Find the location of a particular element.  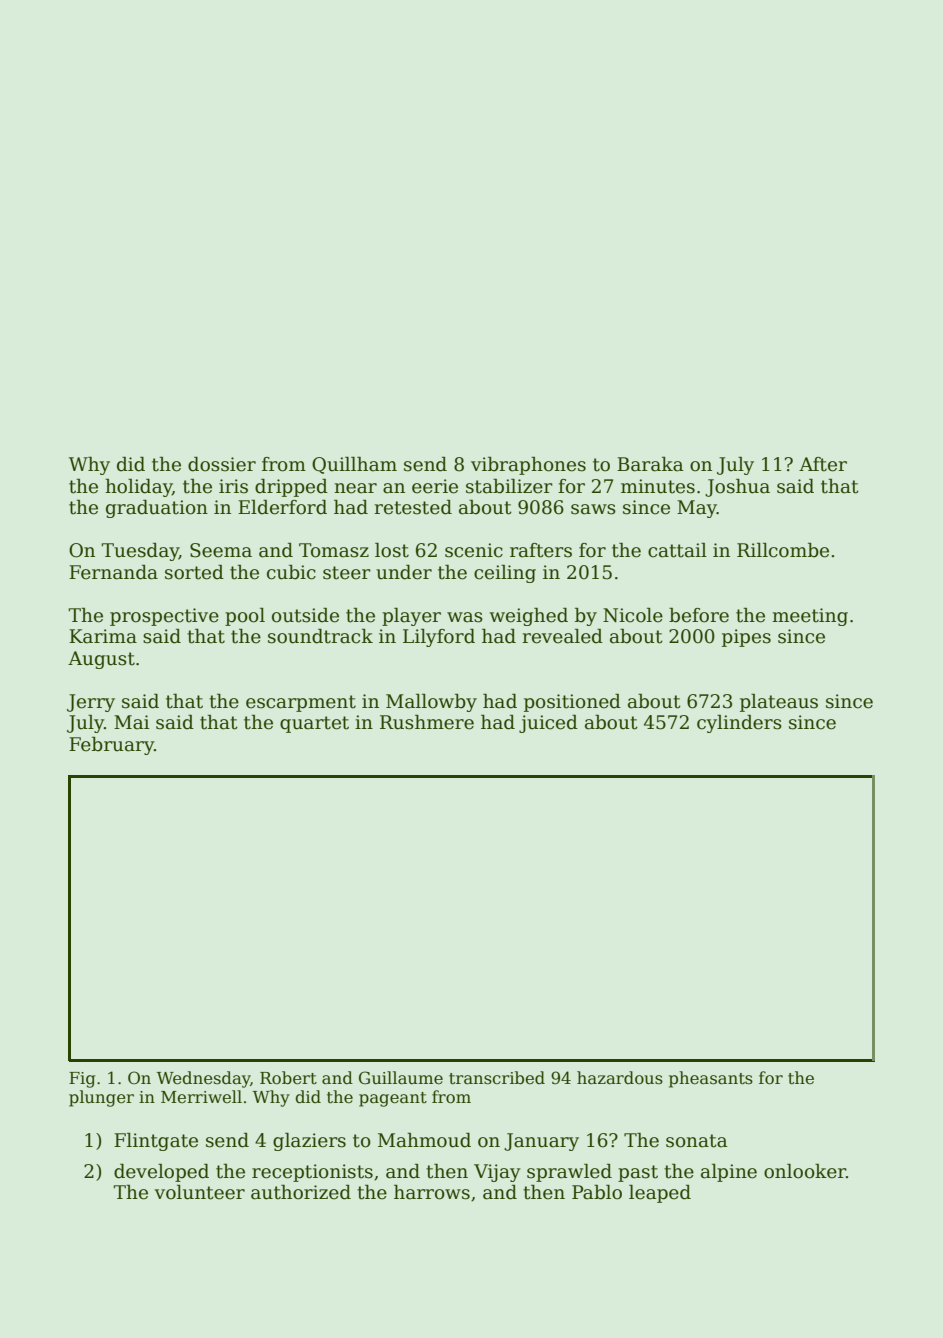

volunteer is located at coordinates (199, 1192).
